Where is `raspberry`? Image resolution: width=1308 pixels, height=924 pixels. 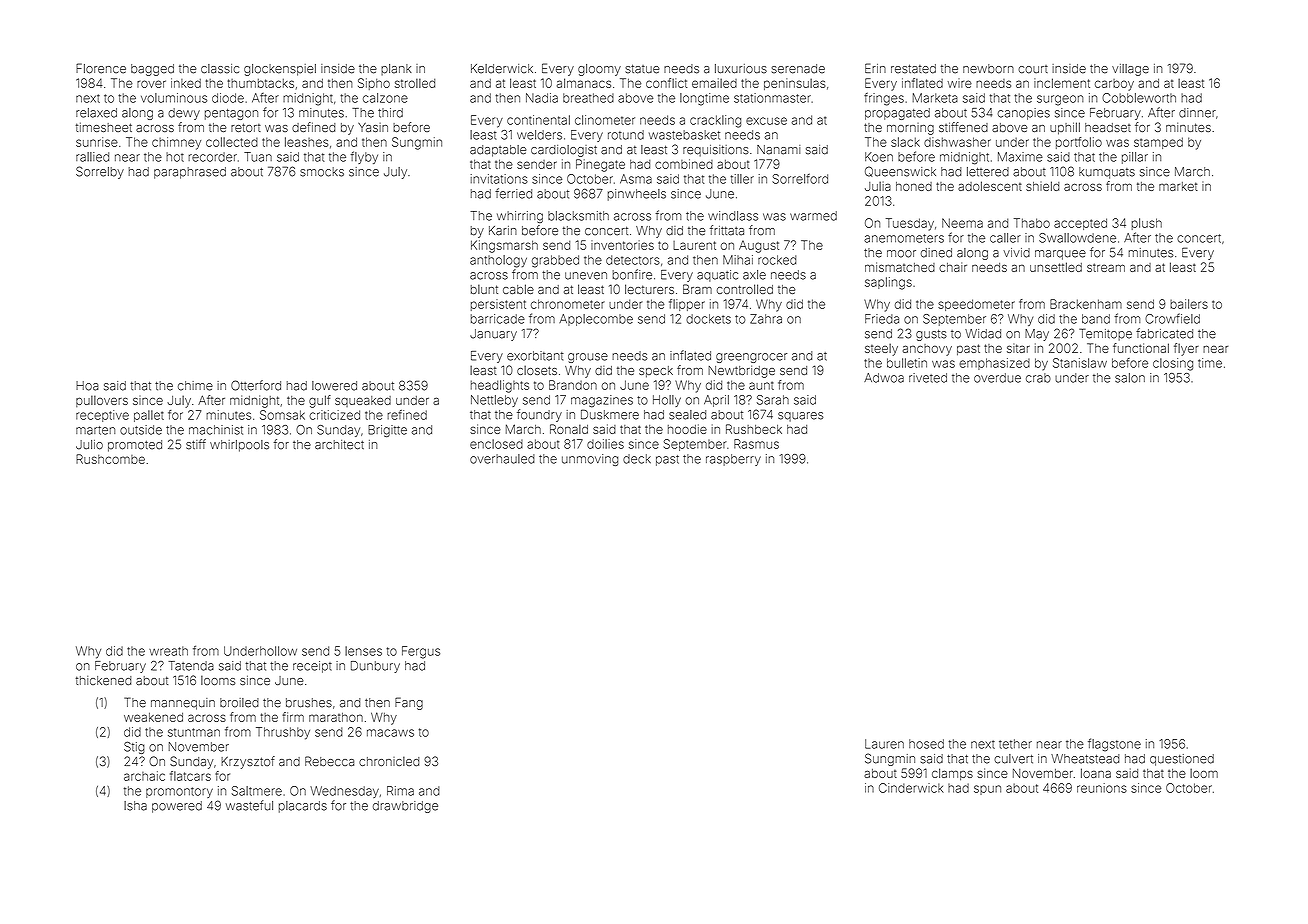
raspberry is located at coordinates (733, 460).
